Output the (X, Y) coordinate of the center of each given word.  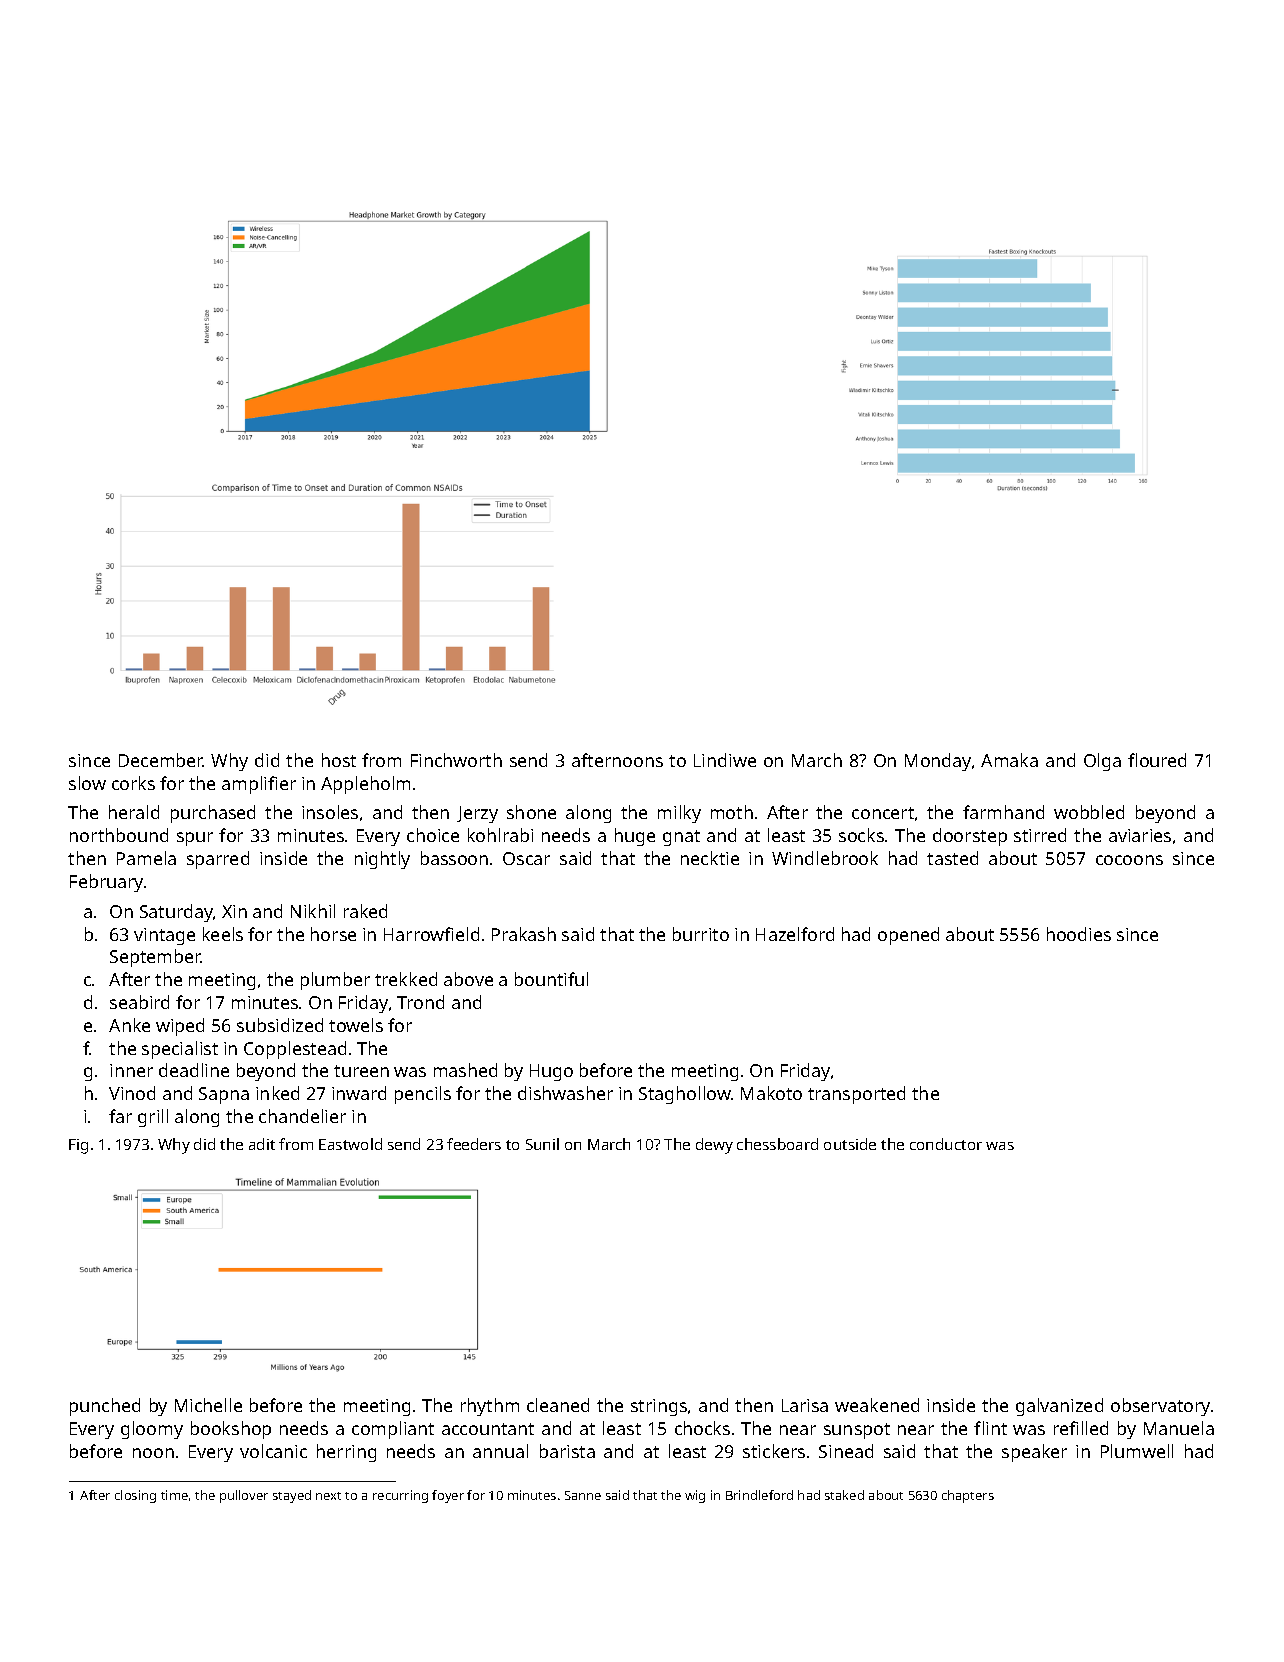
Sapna (224, 1095)
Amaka (1009, 760)
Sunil (542, 1144)
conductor (946, 1144)
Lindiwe (725, 760)
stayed (292, 1496)
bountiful (551, 979)
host (339, 760)
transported (856, 1095)
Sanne (583, 1495)
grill (153, 1118)
